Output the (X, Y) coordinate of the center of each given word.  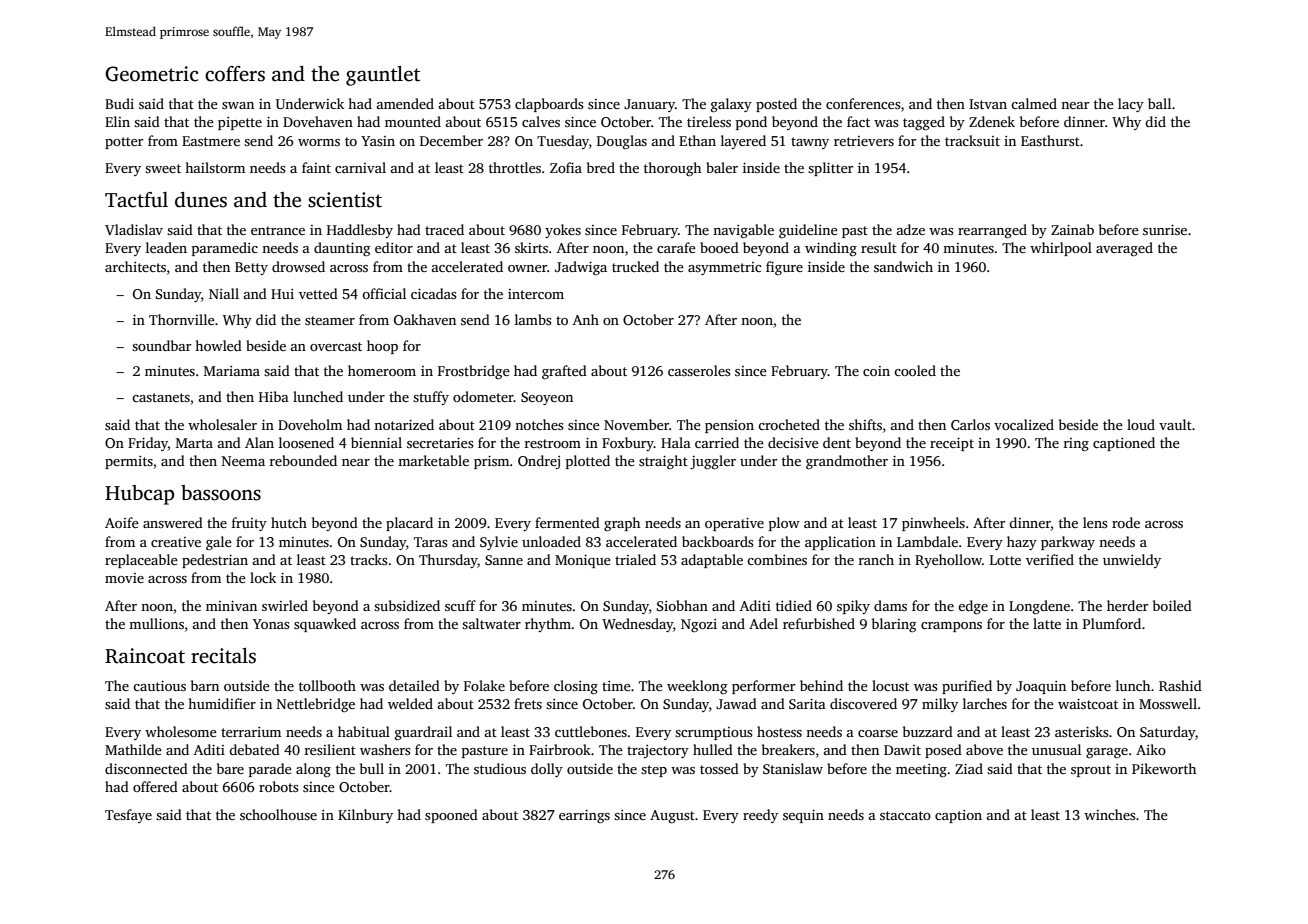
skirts (531, 247)
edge (973, 607)
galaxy (731, 105)
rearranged (992, 231)
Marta (194, 443)
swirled (285, 605)
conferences (863, 103)
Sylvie (499, 543)
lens (1095, 522)
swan (238, 105)
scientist (345, 200)
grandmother (847, 462)
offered (155, 786)
